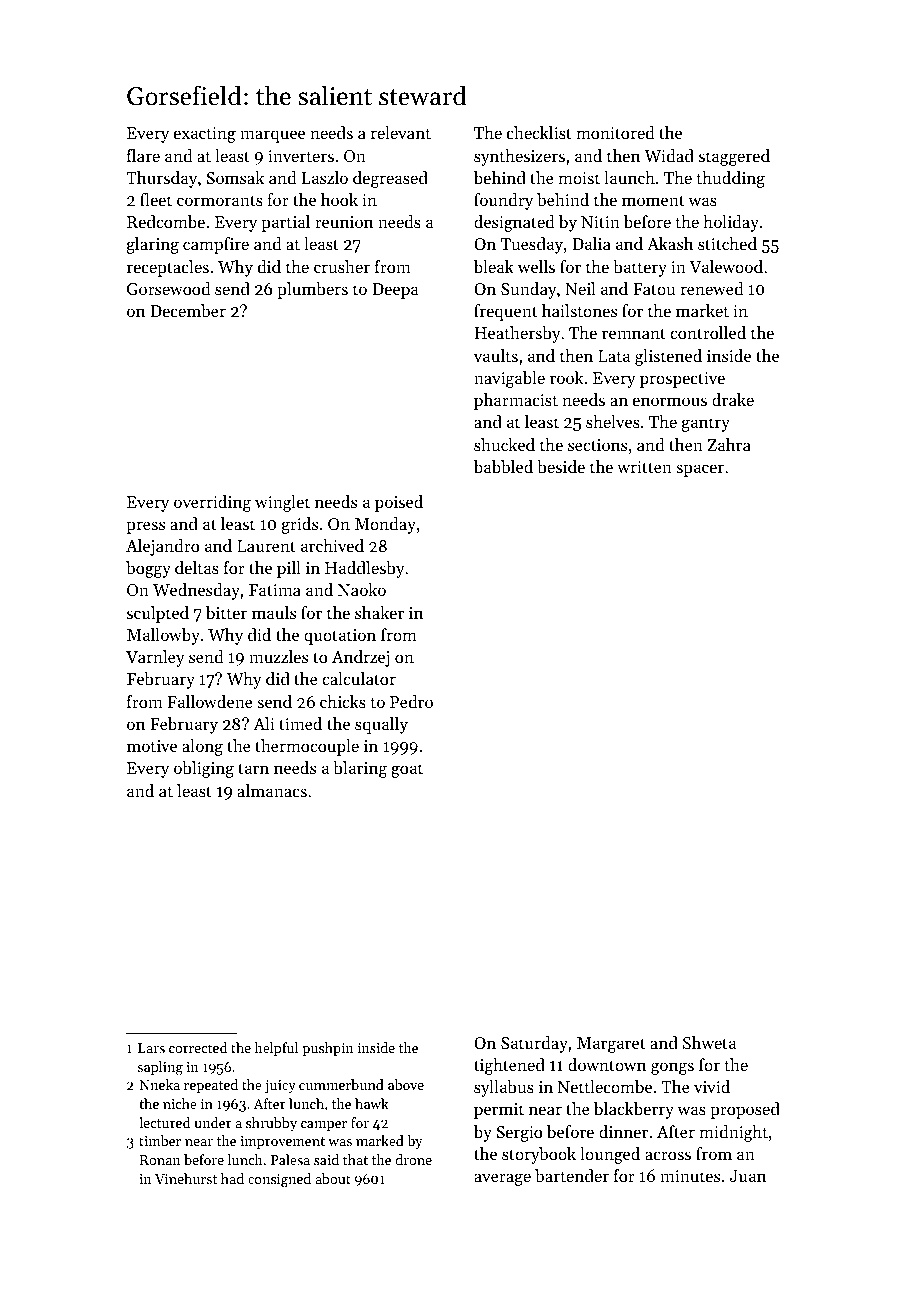 The width and height of the document is (908, 1316). Describe the element at coordinates (272, 790) in the document. I see `almanacs` at that location.
